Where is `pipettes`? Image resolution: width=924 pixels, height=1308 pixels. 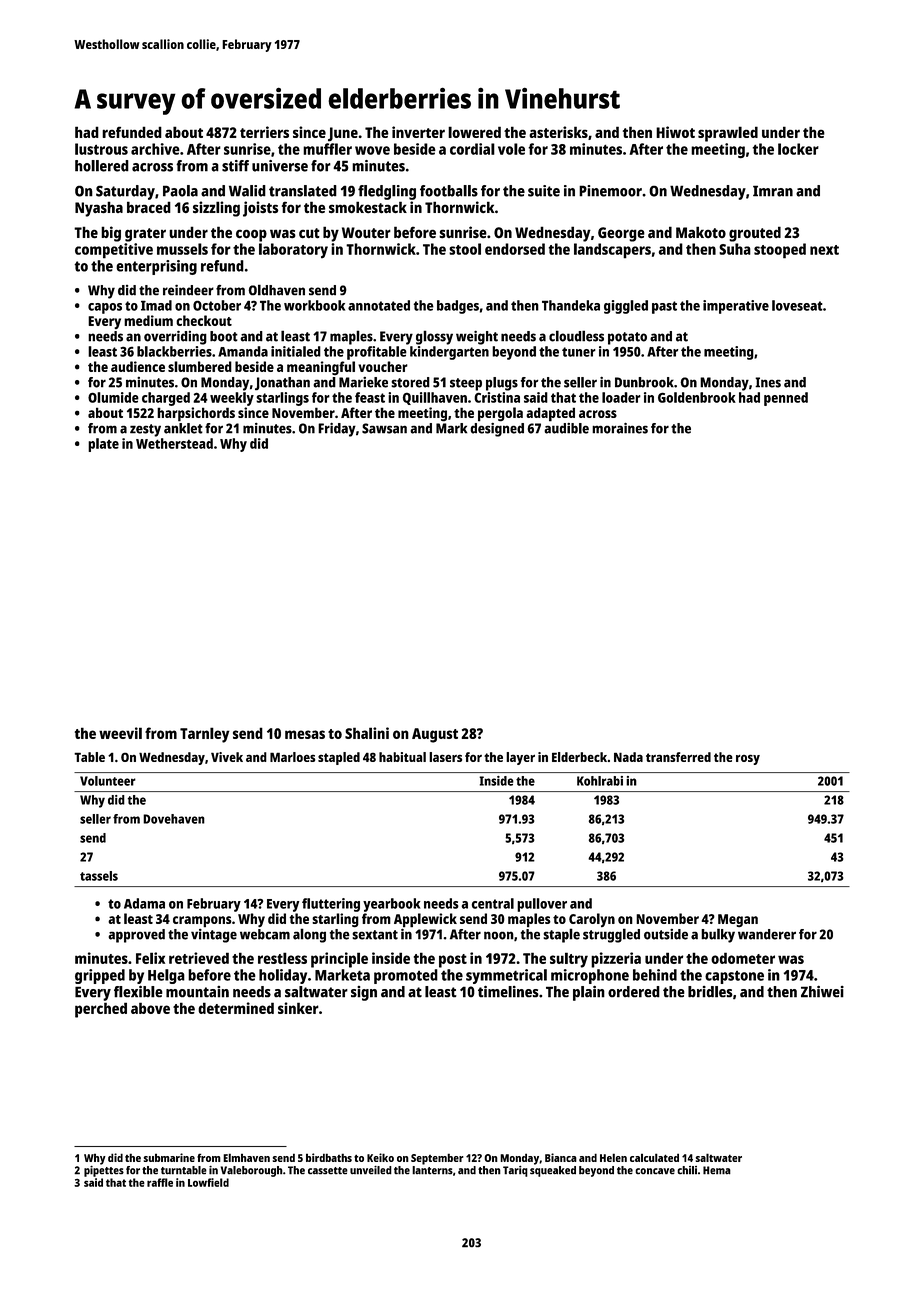
pipettes is located at coordinates (104, 1171).
